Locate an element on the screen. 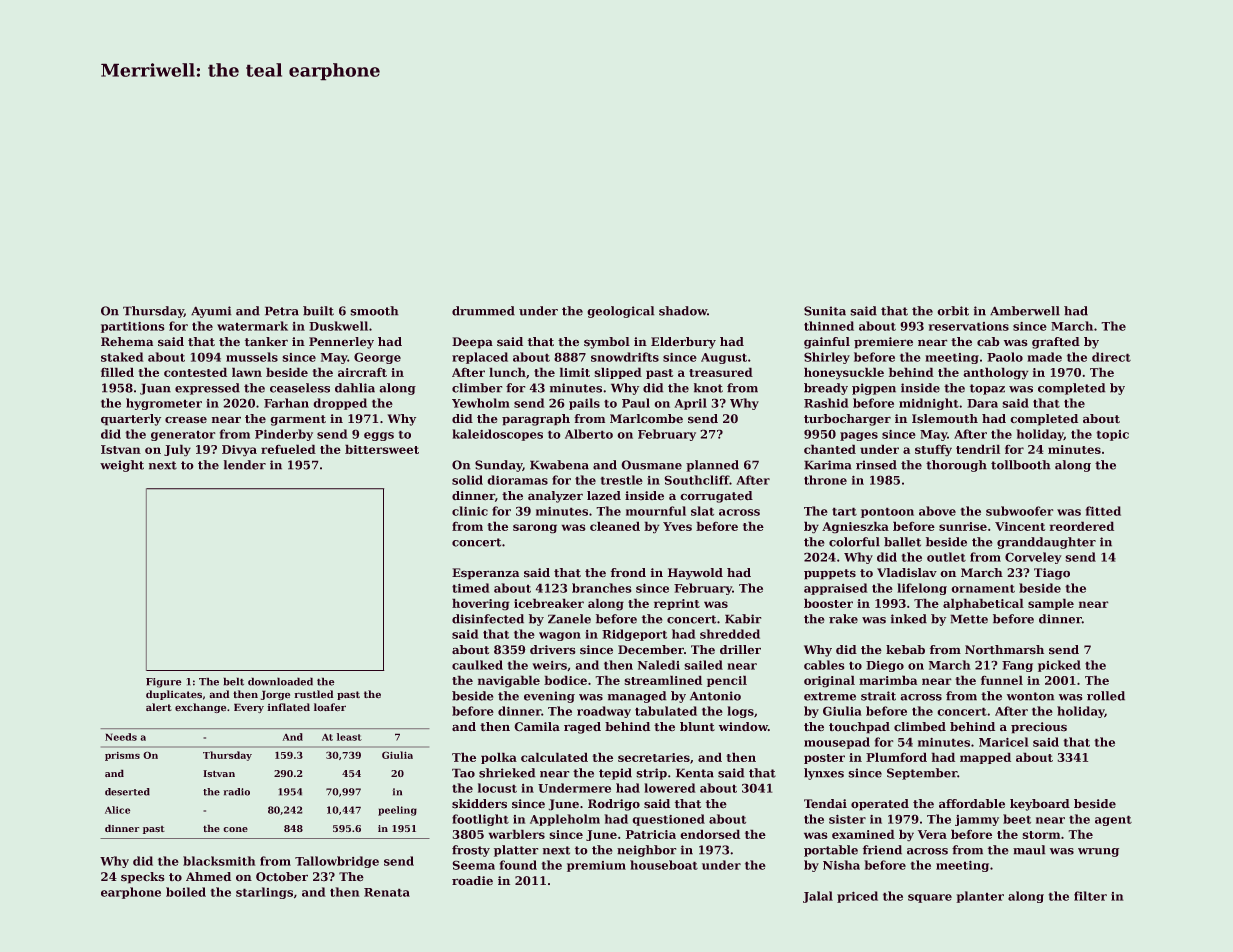  lazed is located at coordinates (604, 495).
